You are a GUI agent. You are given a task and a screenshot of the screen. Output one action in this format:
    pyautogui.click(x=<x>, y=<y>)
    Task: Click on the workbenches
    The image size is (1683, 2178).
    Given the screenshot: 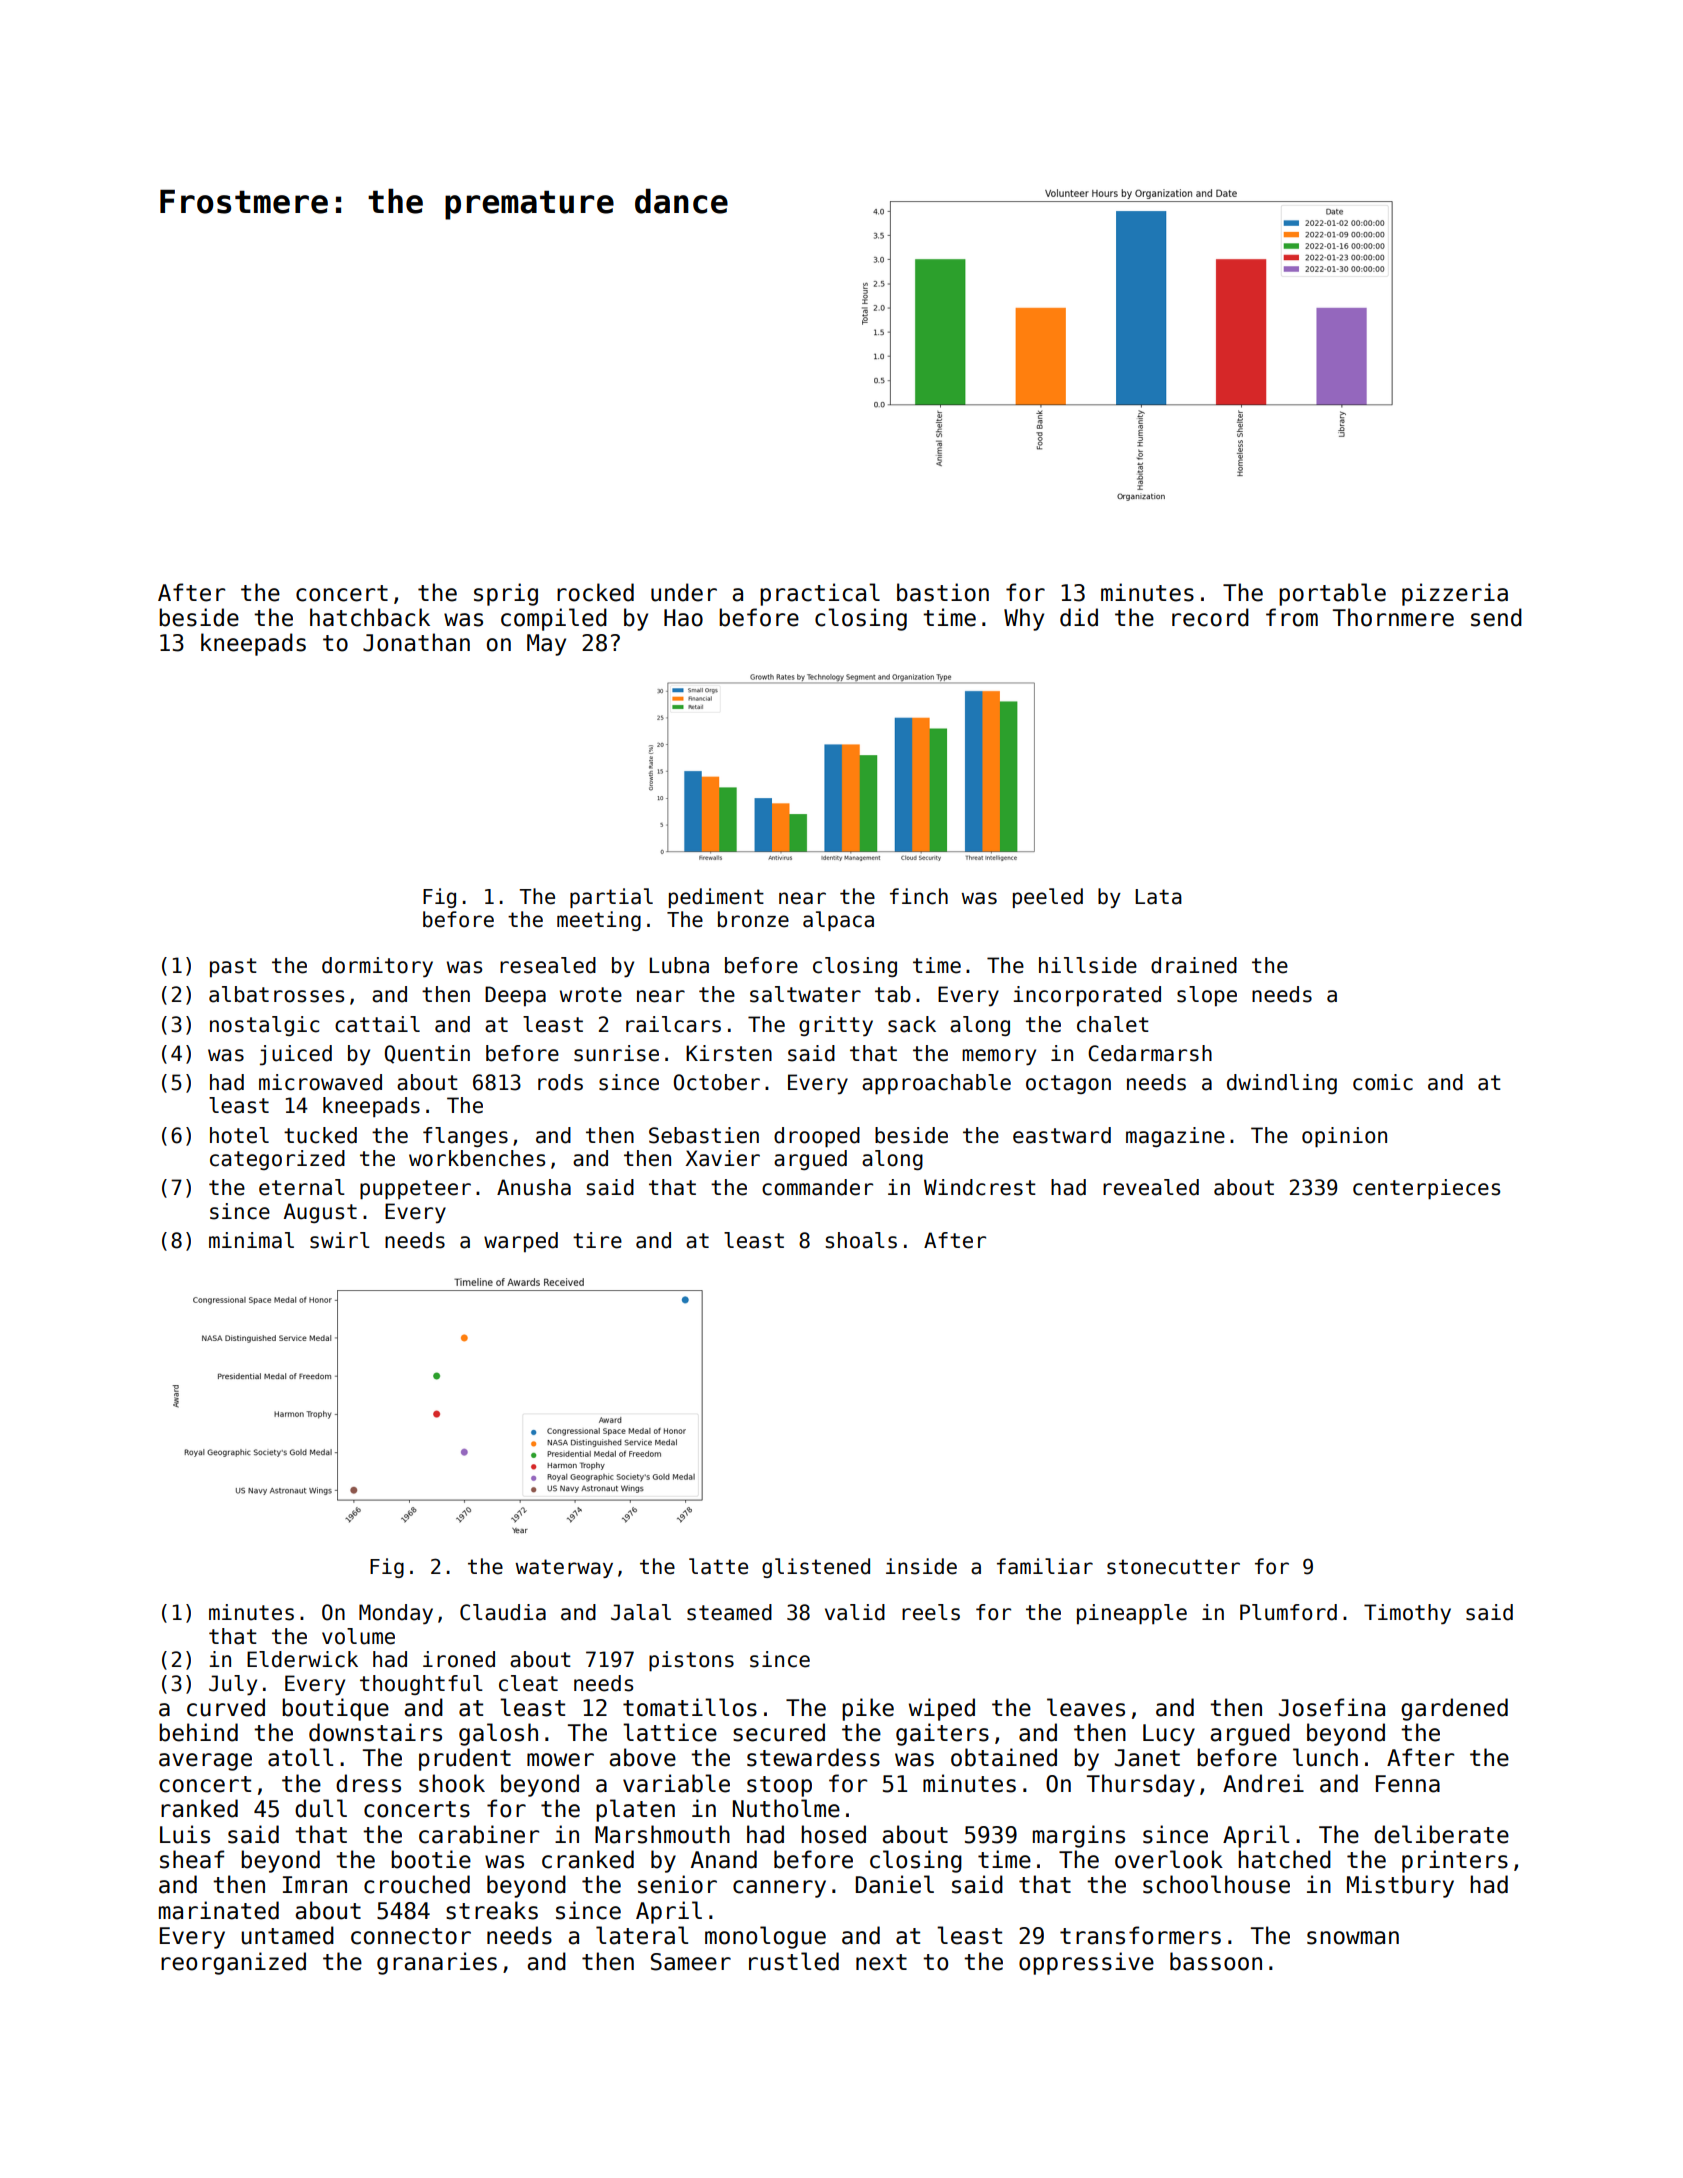 What is the action you would take?
    pyautogui.click(x=477, y=1158)
